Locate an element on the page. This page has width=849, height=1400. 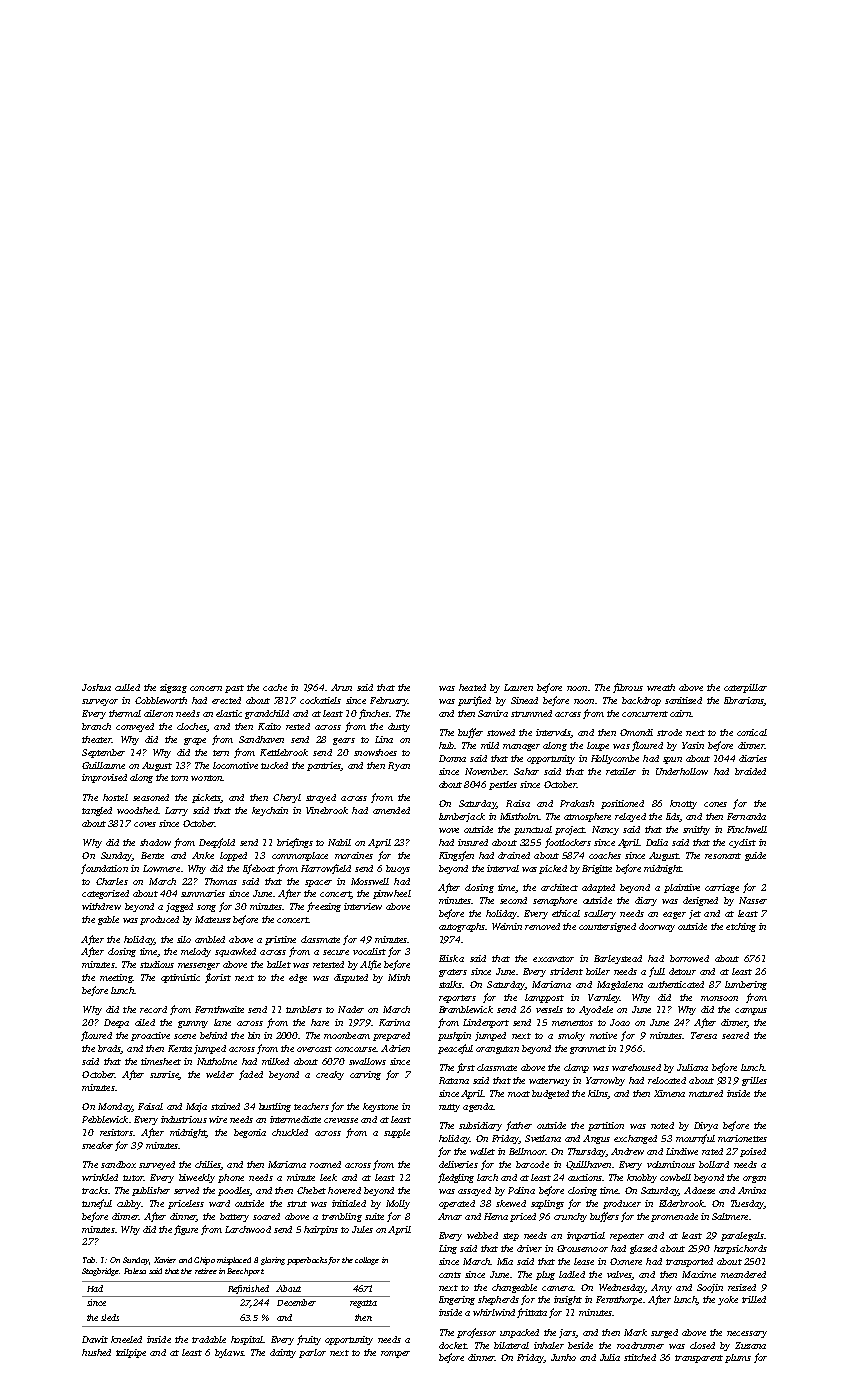
monsoon is located at coordinates (719, 998).
